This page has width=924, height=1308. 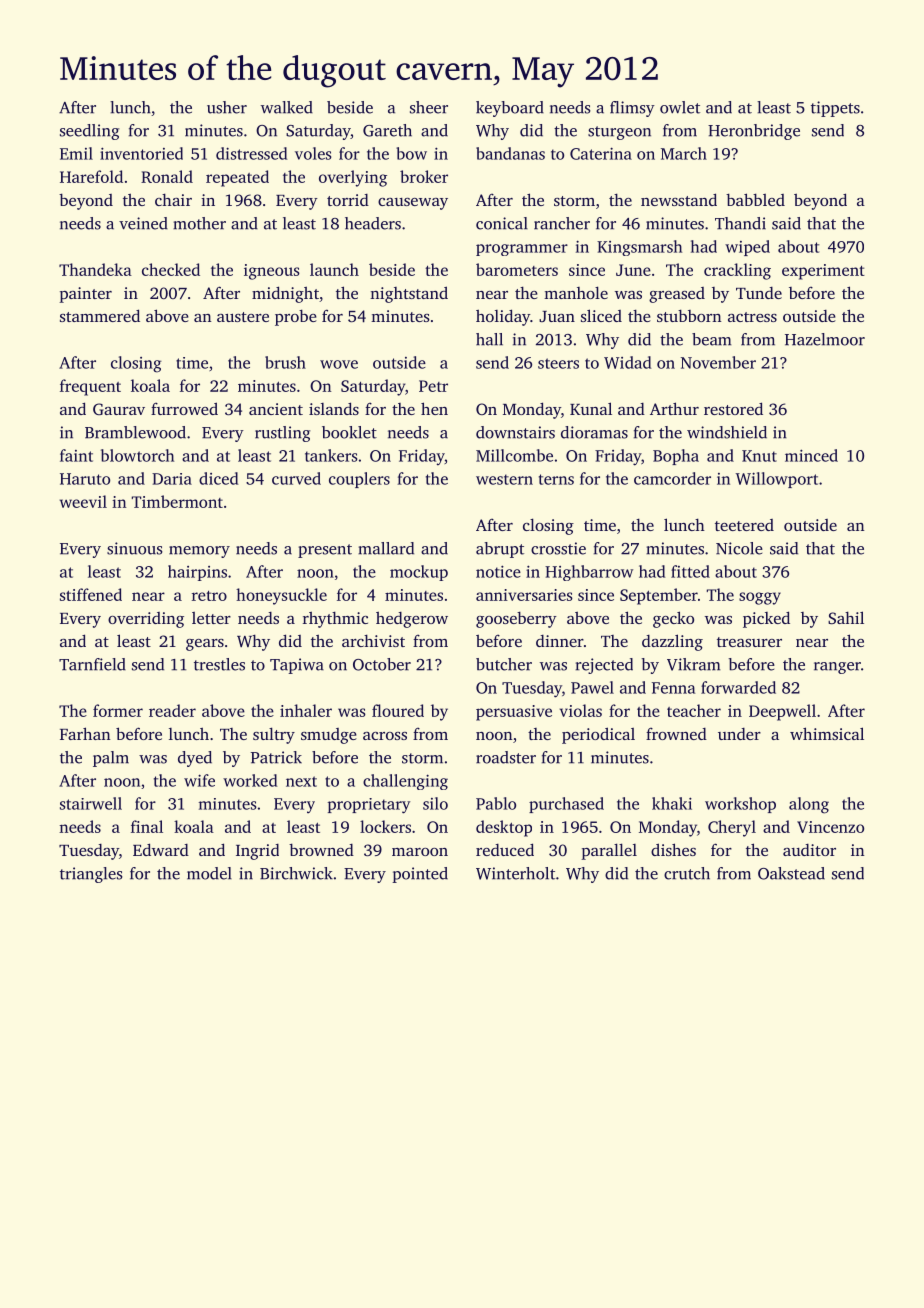 What do you see at coordinates (576, 292) in the page?
I see `manhole` at bounding box center [576, 292].
